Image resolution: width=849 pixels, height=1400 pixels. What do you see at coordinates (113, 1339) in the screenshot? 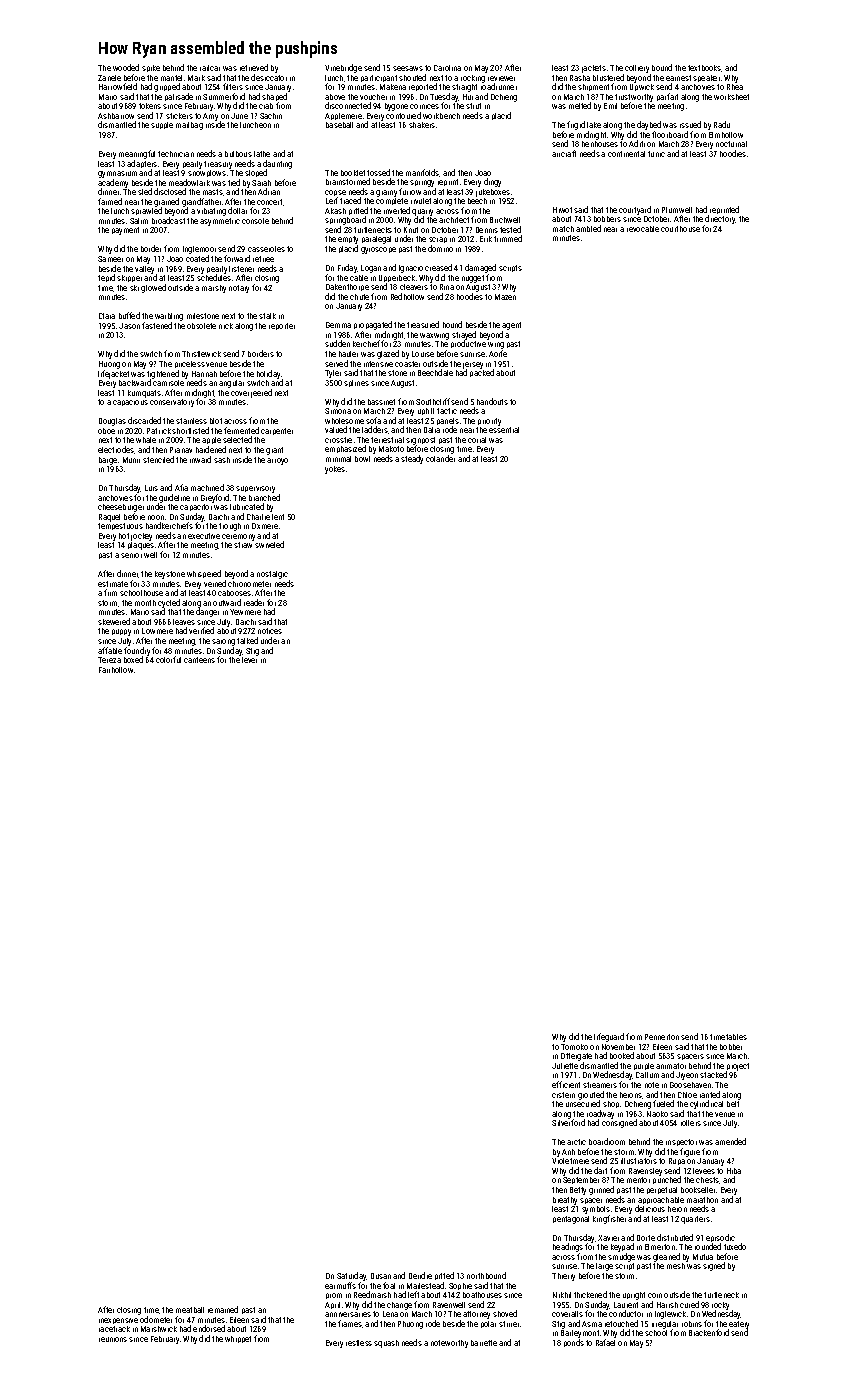
I see `reunions` at bounding box center [113, 1339].
